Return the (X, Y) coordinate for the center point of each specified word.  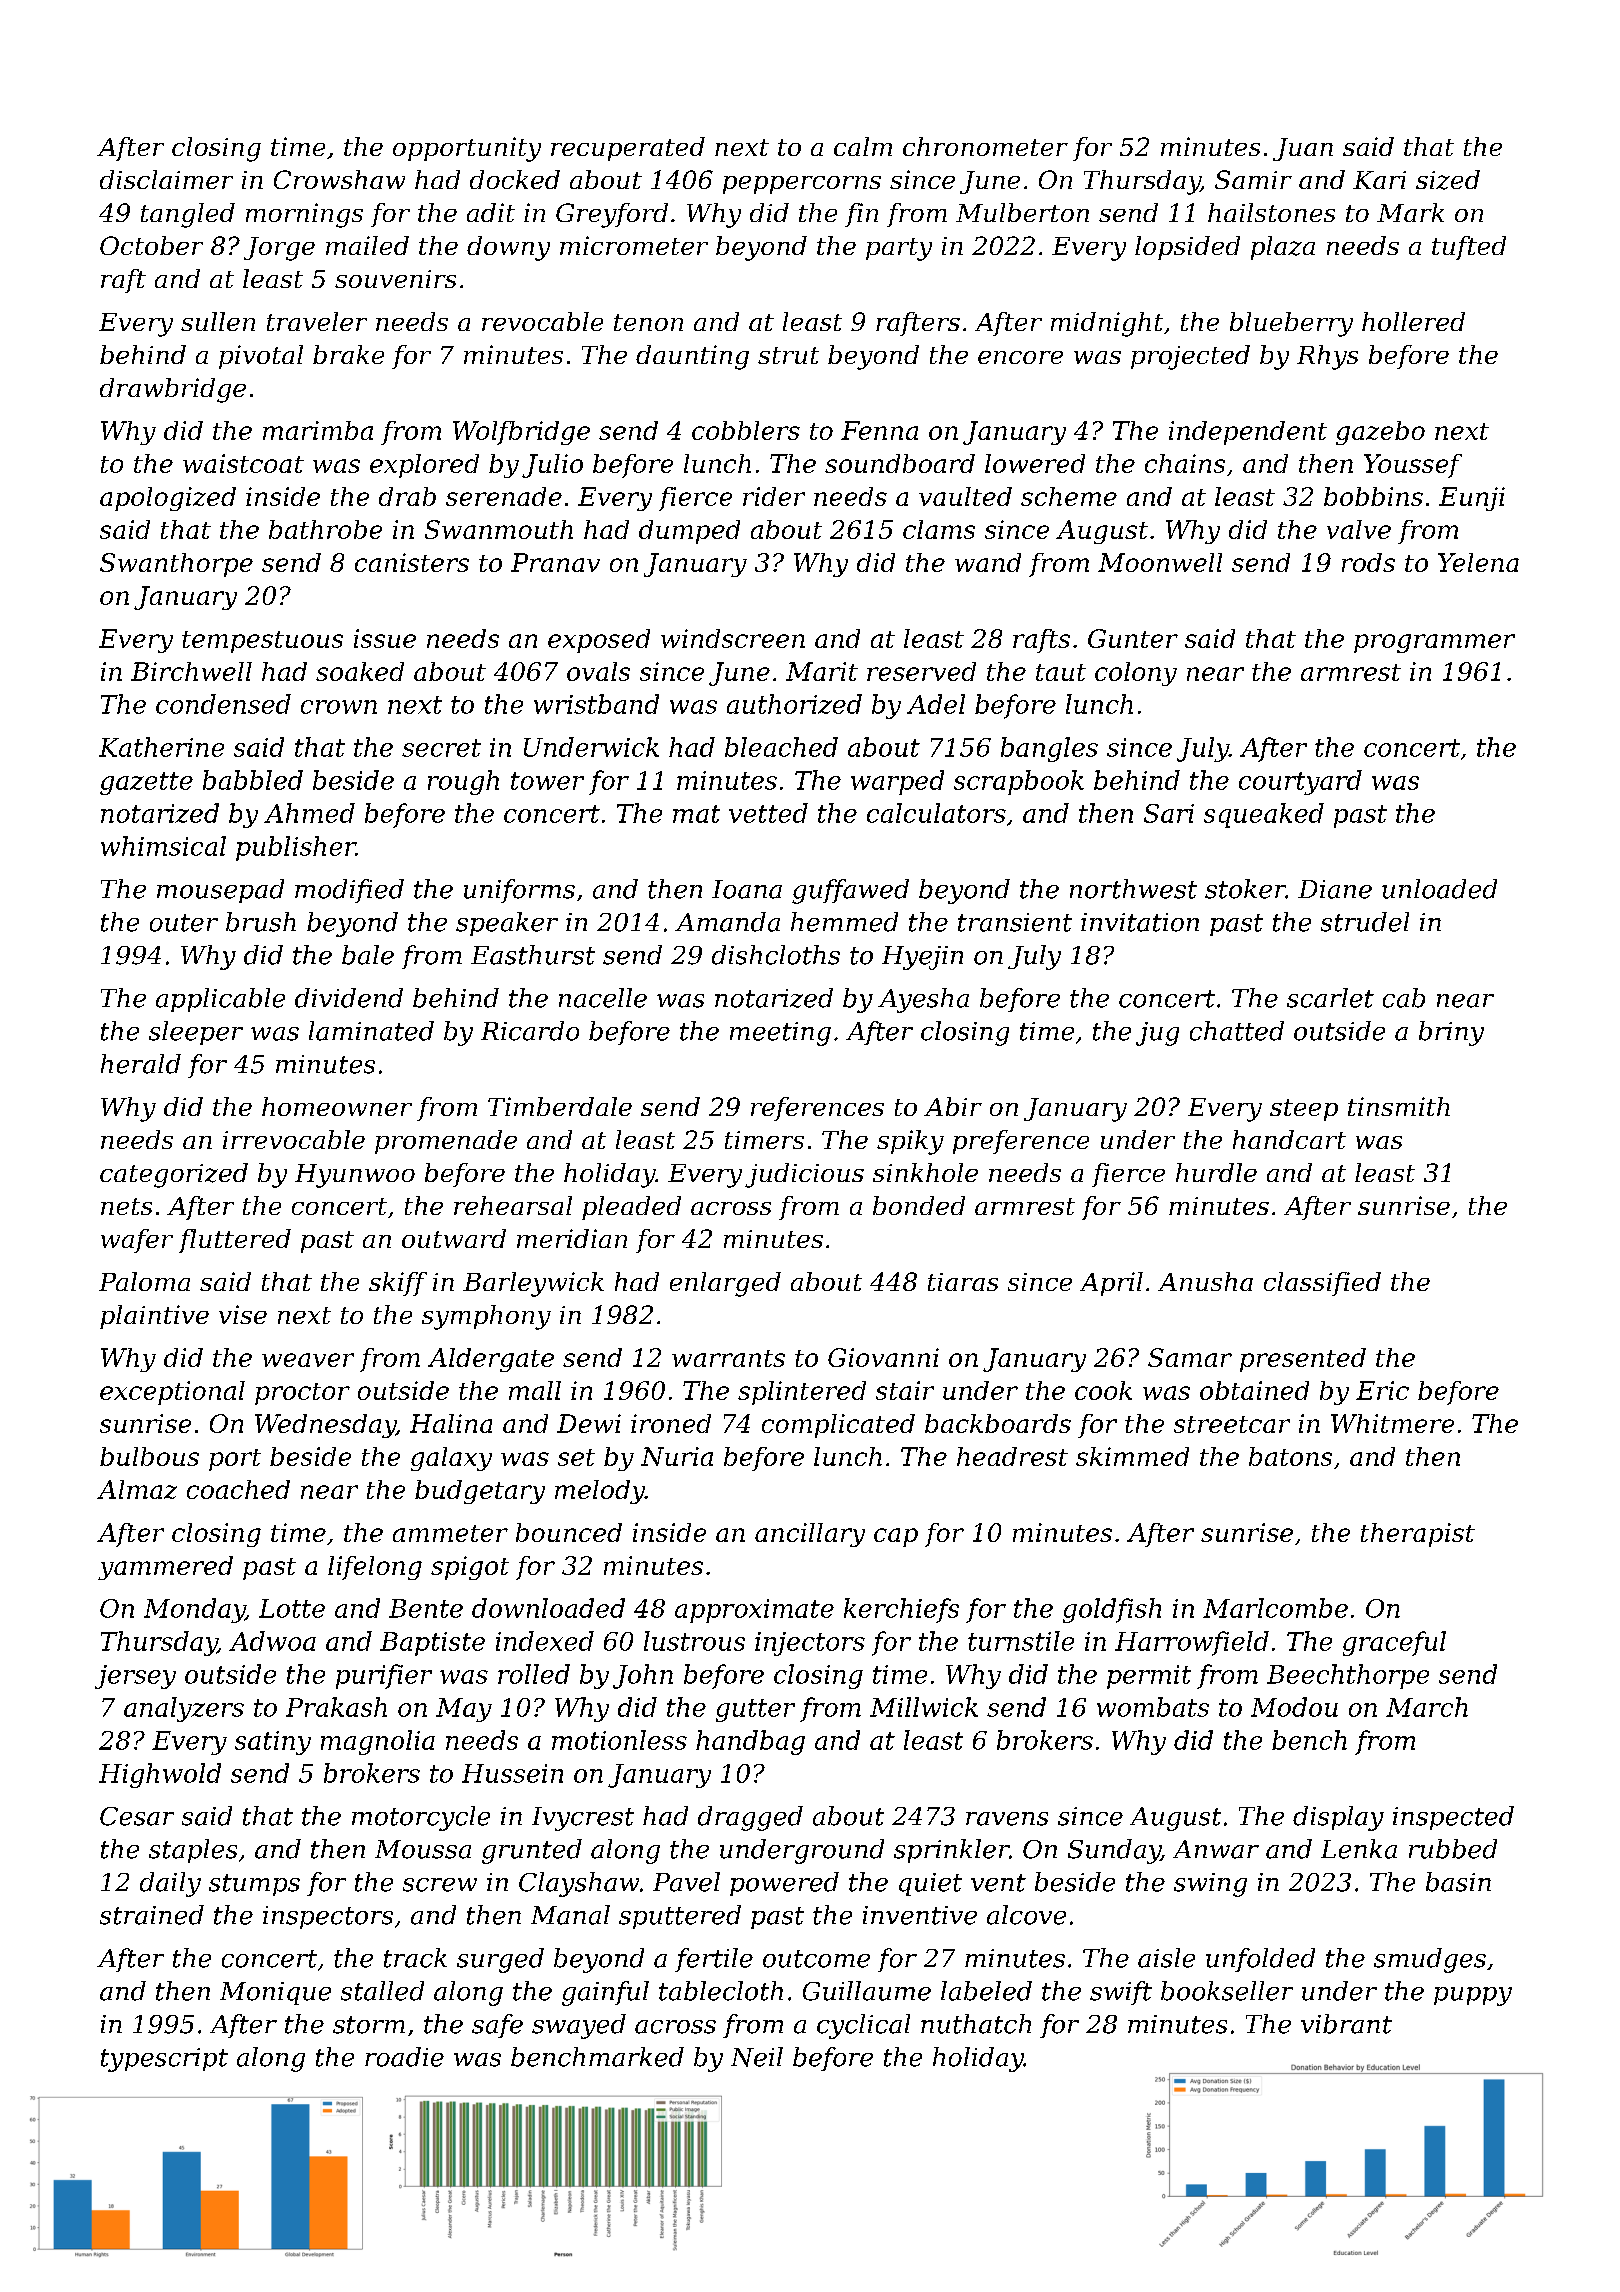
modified (349, 891)
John (643, 1676)
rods (1368, 562)
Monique (275, 1993)
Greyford (612, 215)
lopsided (1187, 248)
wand (988, 562)
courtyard (1300, 782)
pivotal (261, 357)
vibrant (1346, 2024)
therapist (1418, 1535)
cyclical (863, 2026)
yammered (165, 1568)
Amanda (727, 922)
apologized (168, 499)
